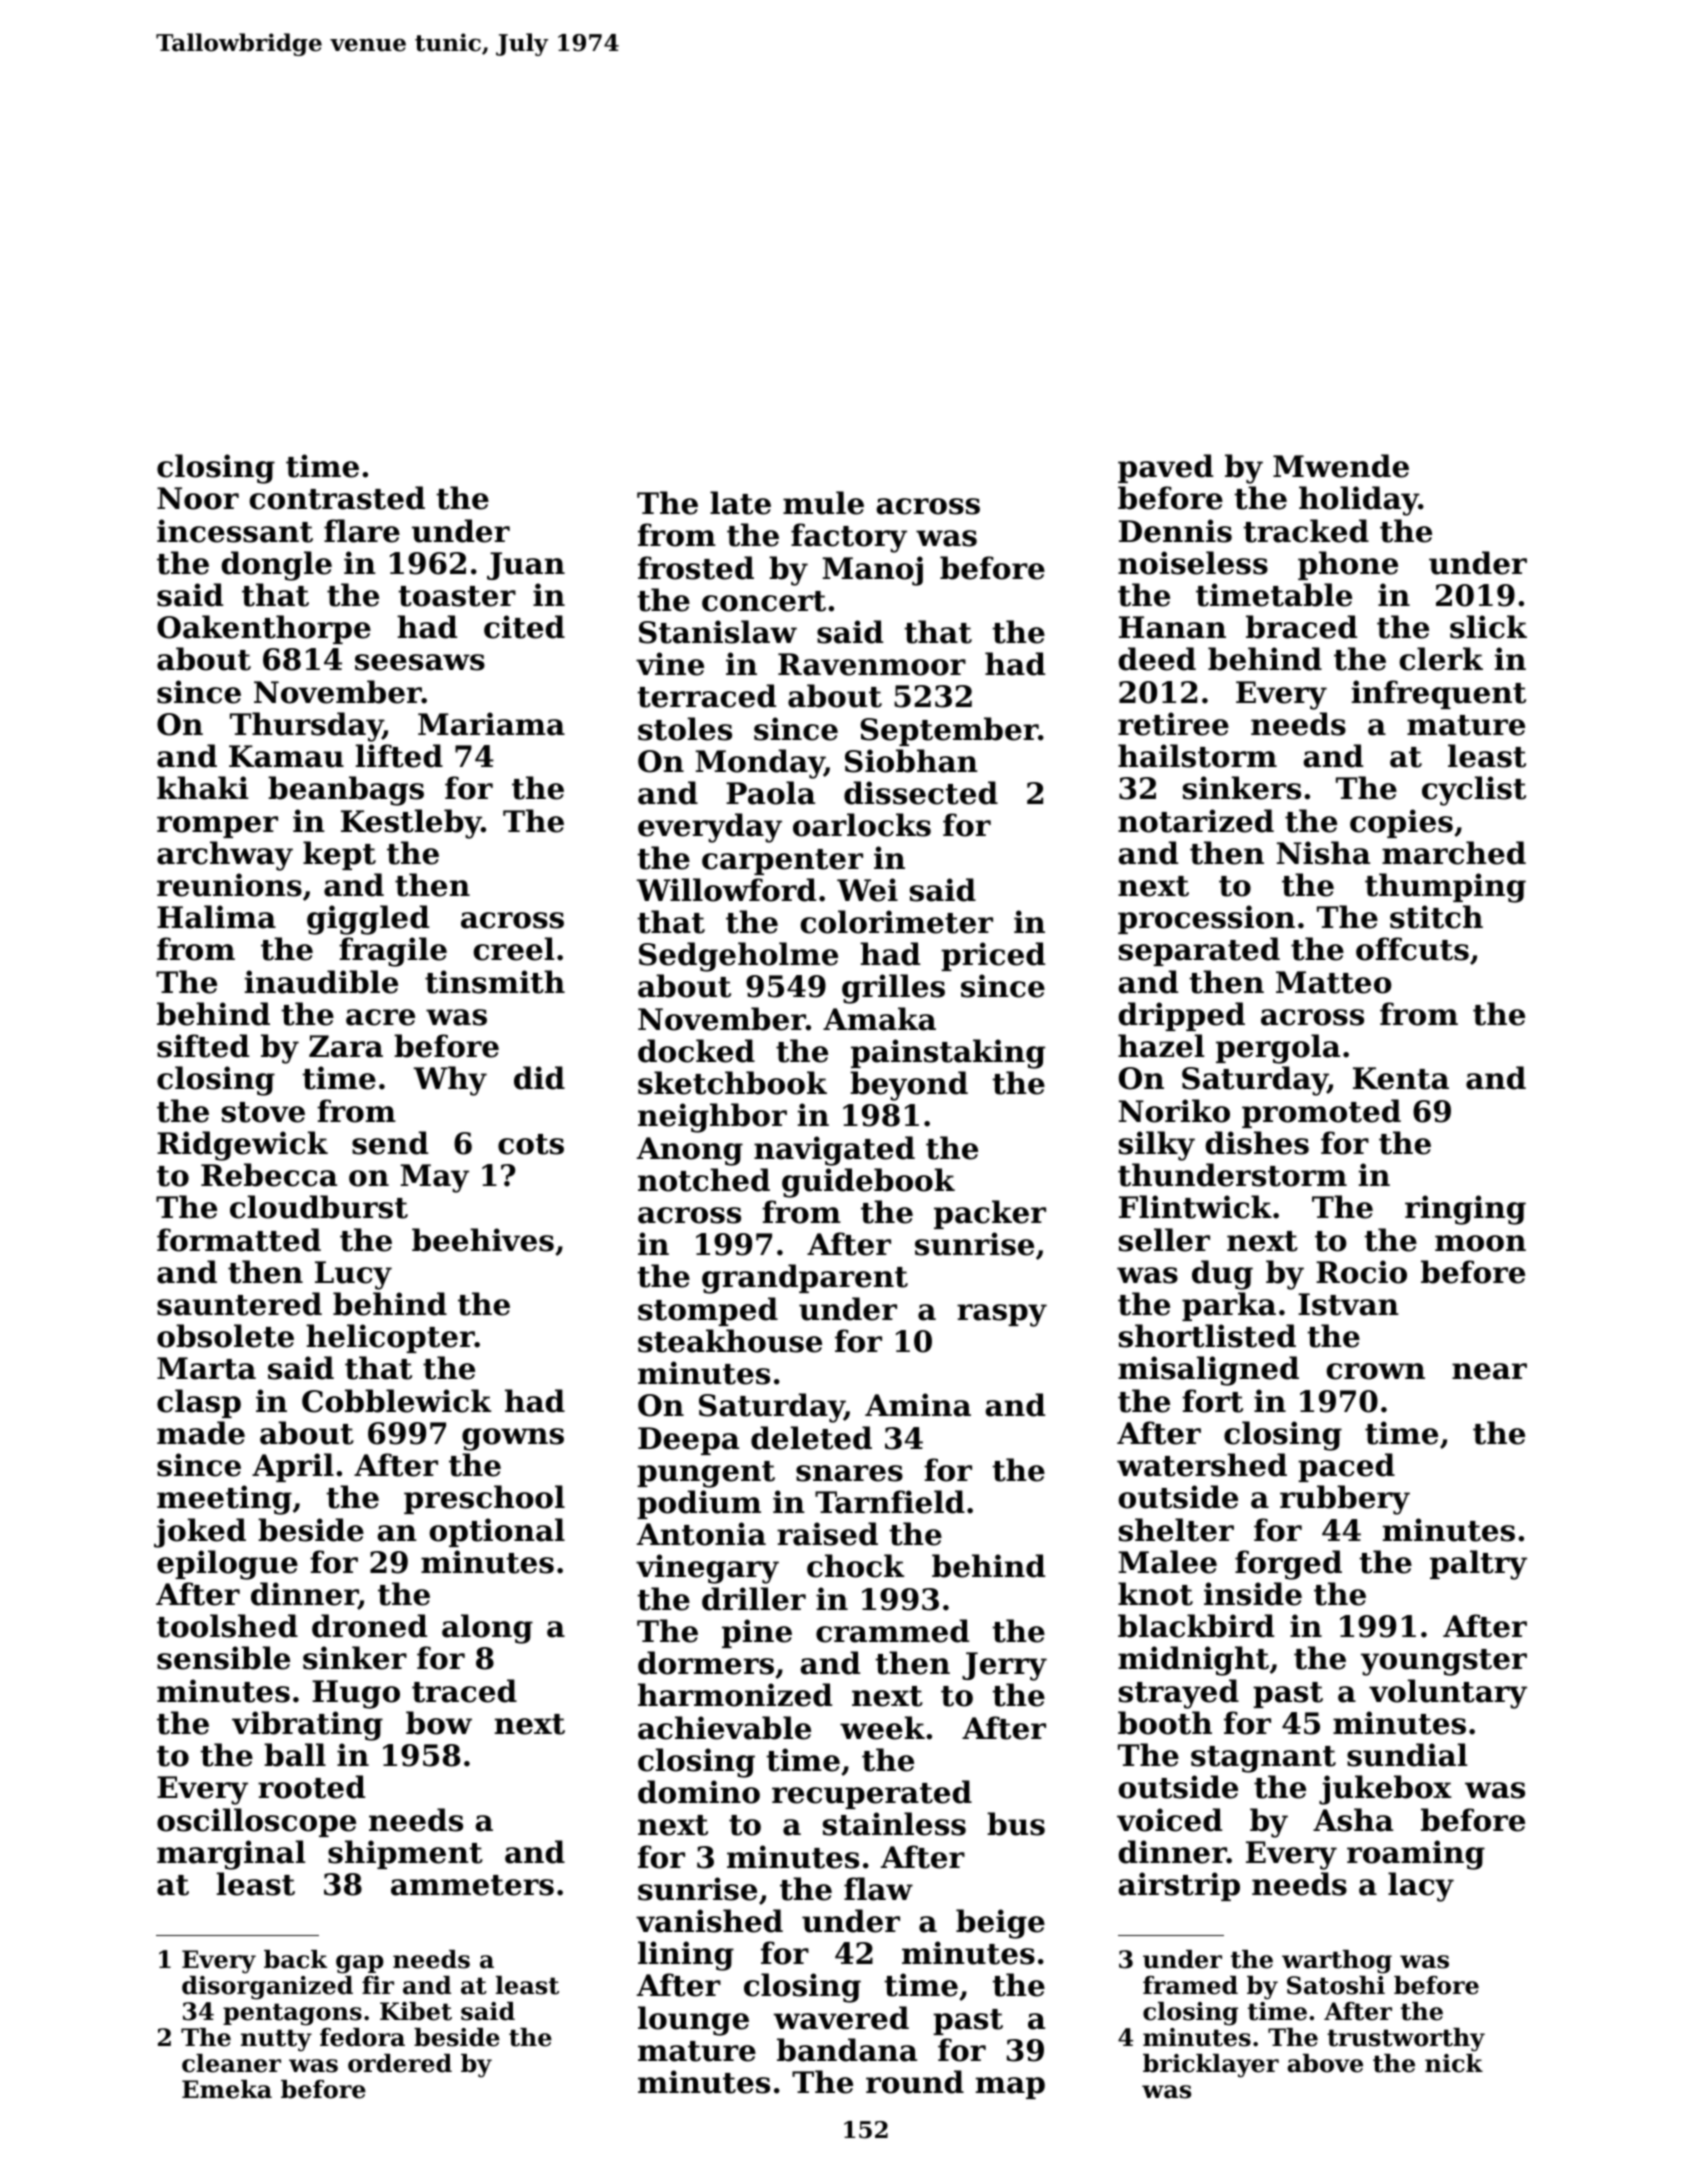  Describe the element at coordinates (256, 1822) in the page. I see `oscilloscope` at that location.
